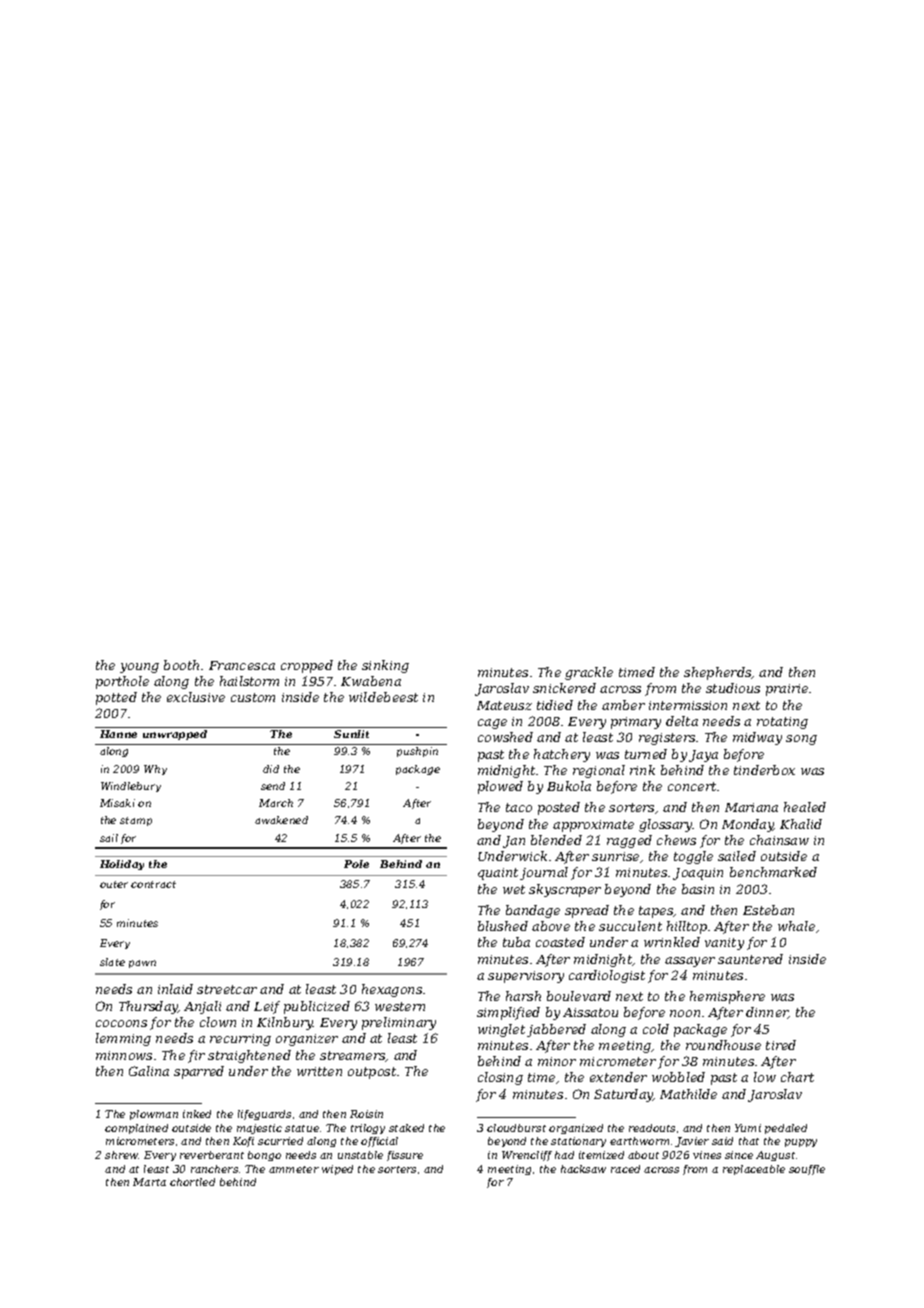 Image resolution: width=924 pixels, height=1308 pixels. What do you see at coordinates (281, 820) in the screenshot?
I see `awakened` at bounding box center [281, 820].
